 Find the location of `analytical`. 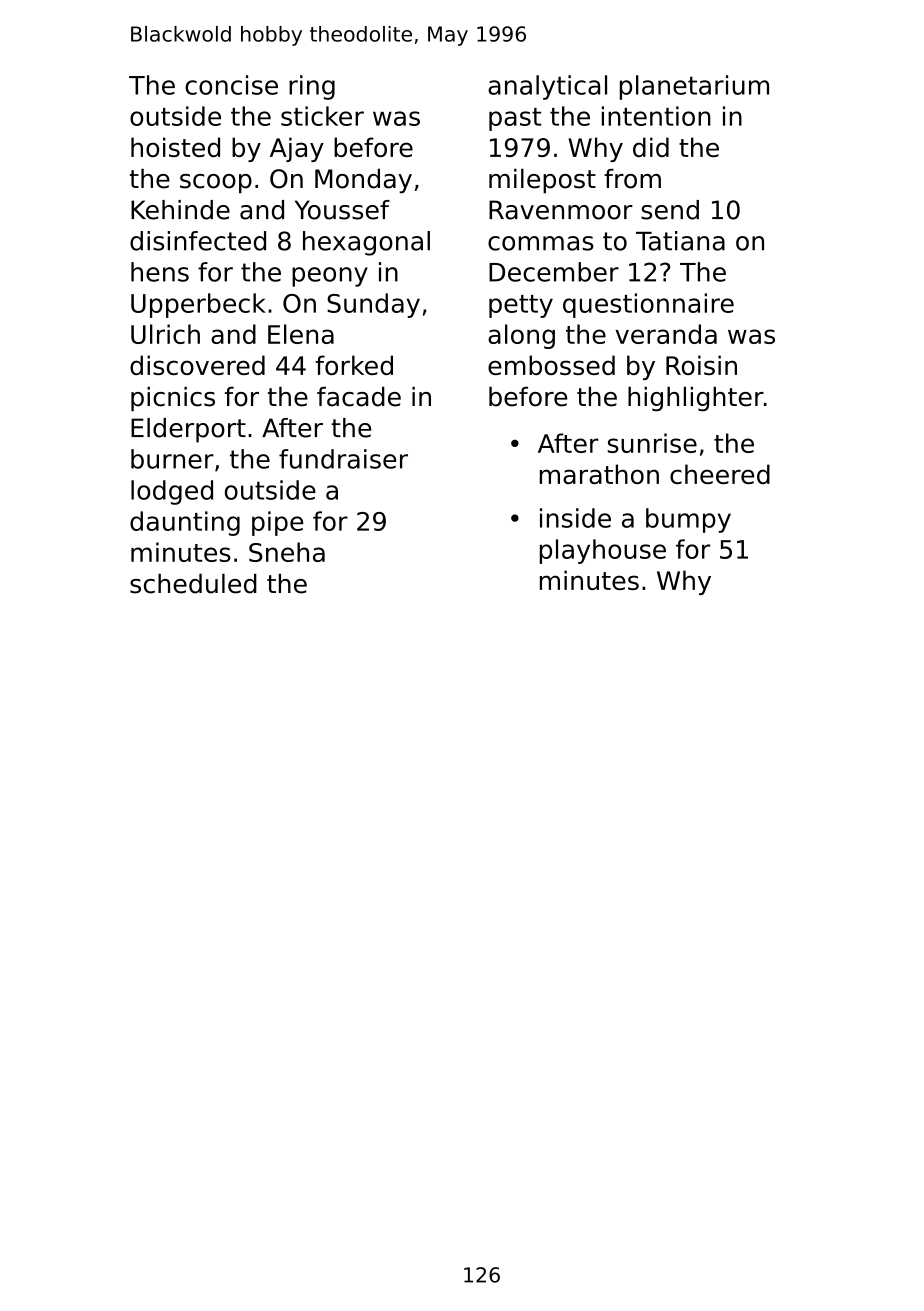

analytical is located at coordinates (547, 87).
